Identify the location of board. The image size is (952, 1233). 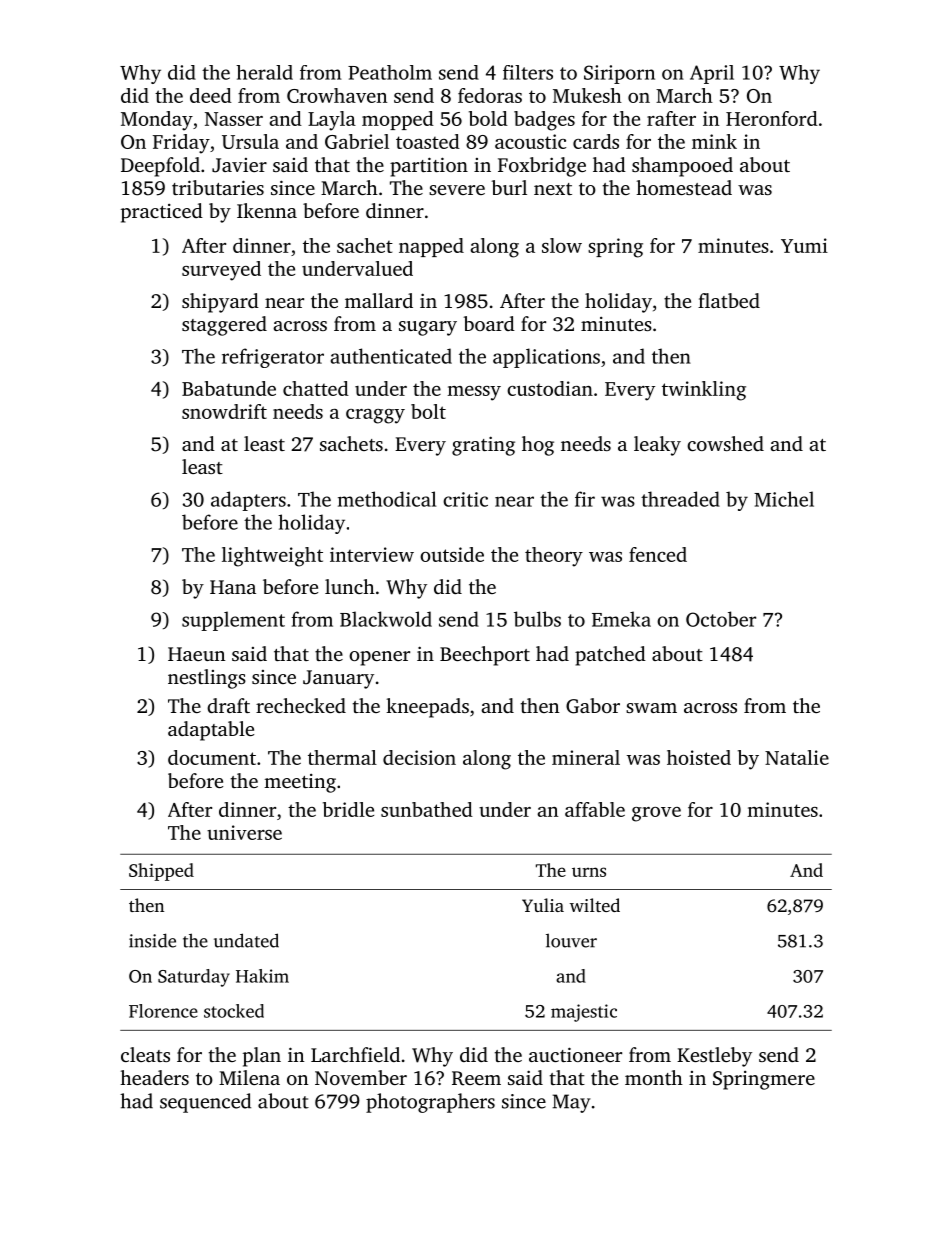
(489, 323).
